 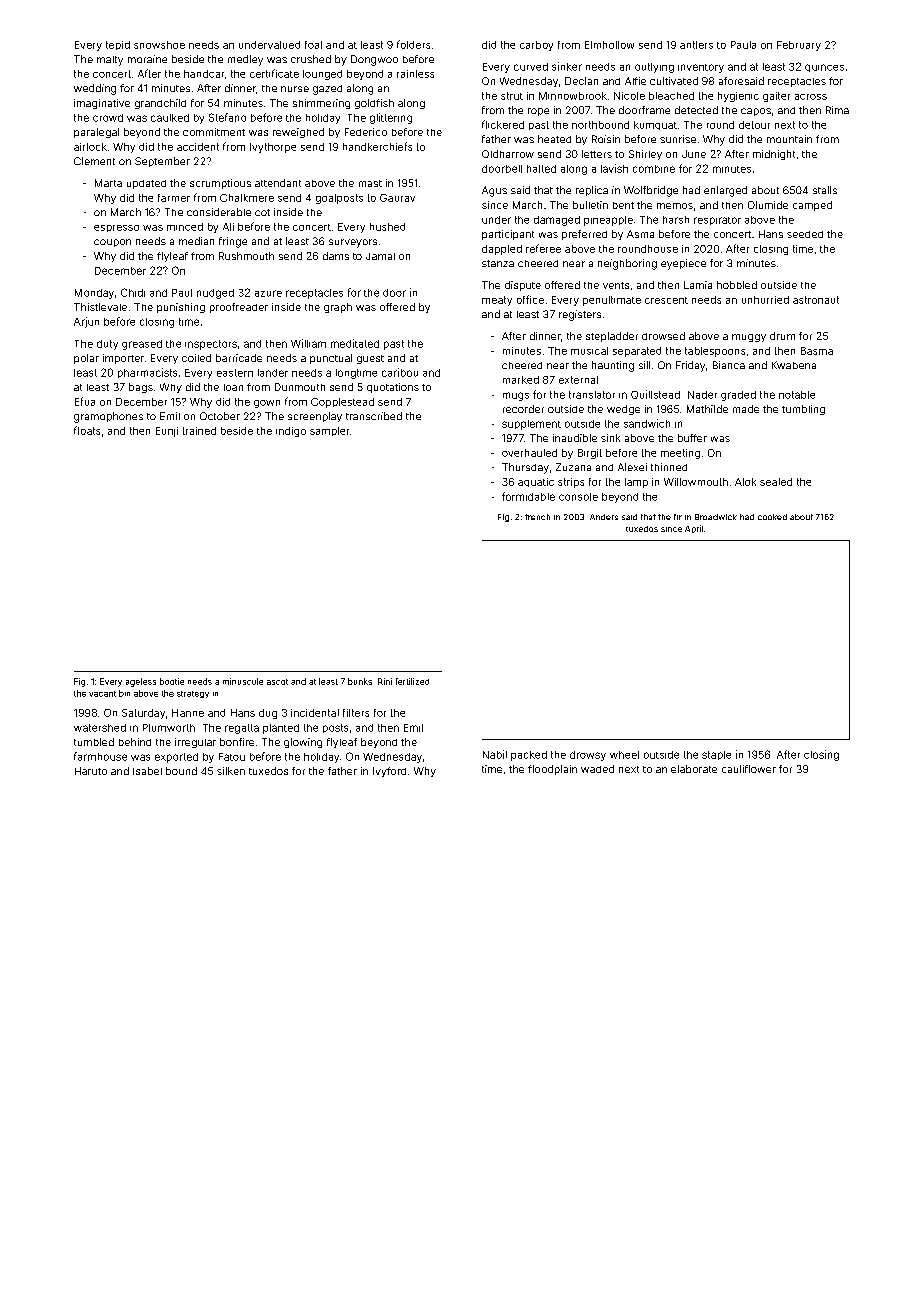 I want to click on trench, so click(x=537, y=517).
